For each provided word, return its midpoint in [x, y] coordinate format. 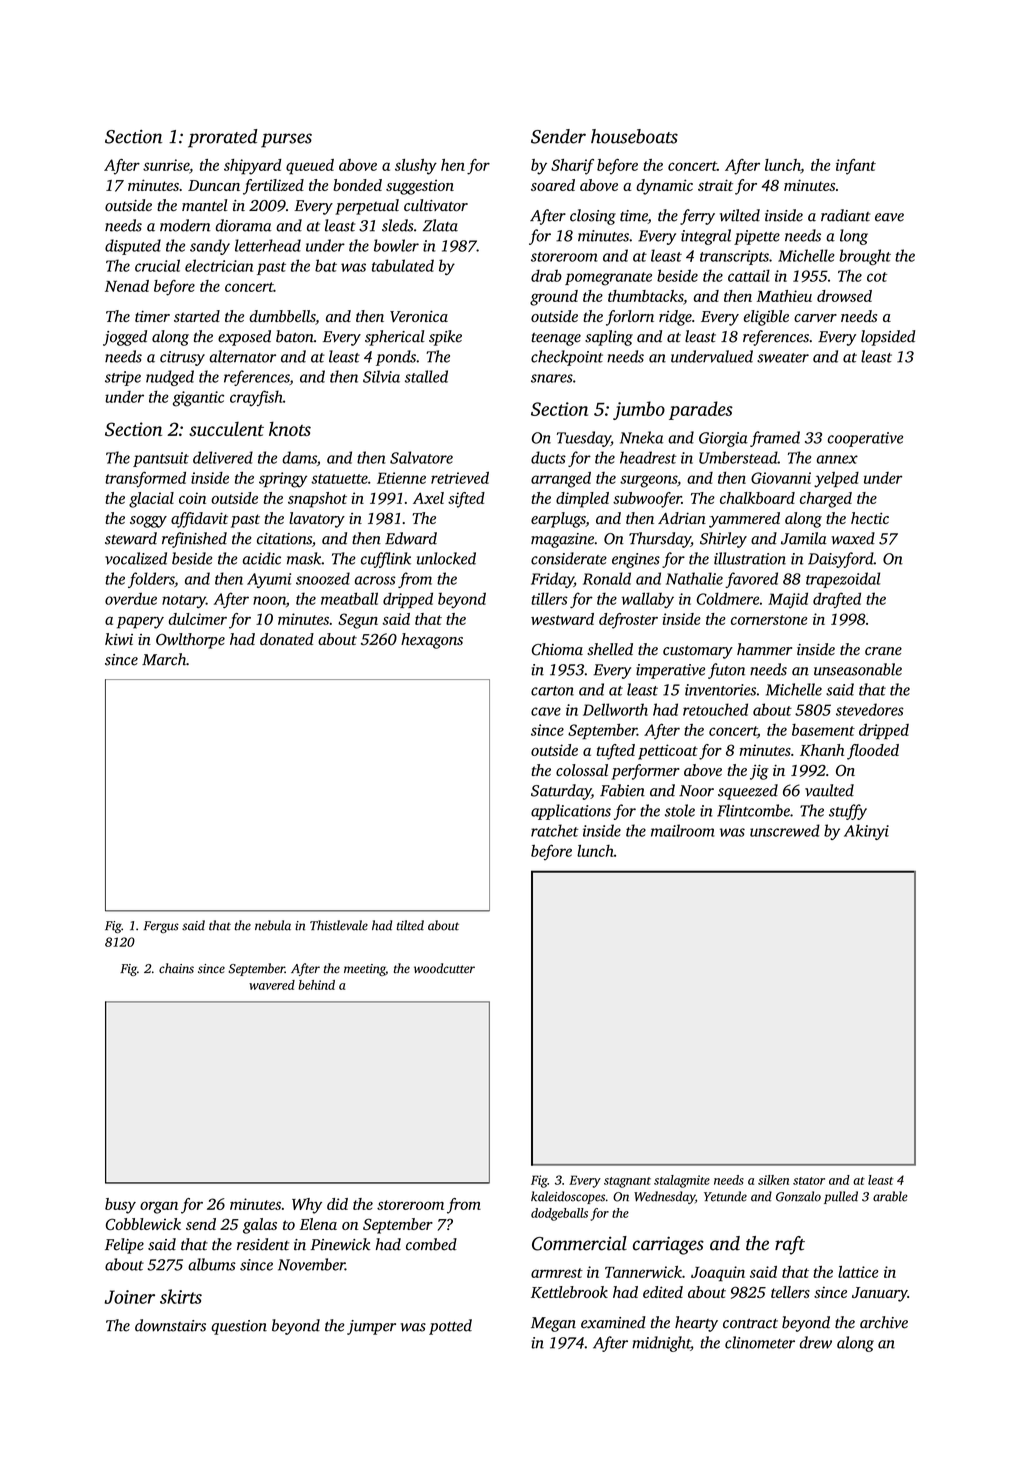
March [164, 659]
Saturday [561, 792]
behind [316, 985]
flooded [873, 752]
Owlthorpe [190, 641]
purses [286, 140]
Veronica [419, 316]
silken [773, 1180]
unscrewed [785, 830]
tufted [616, 752]
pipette [757, 237]
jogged [125, 338]
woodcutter [444, 968]
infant [856, 167]
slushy [416, 167]
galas [260, 1226]
